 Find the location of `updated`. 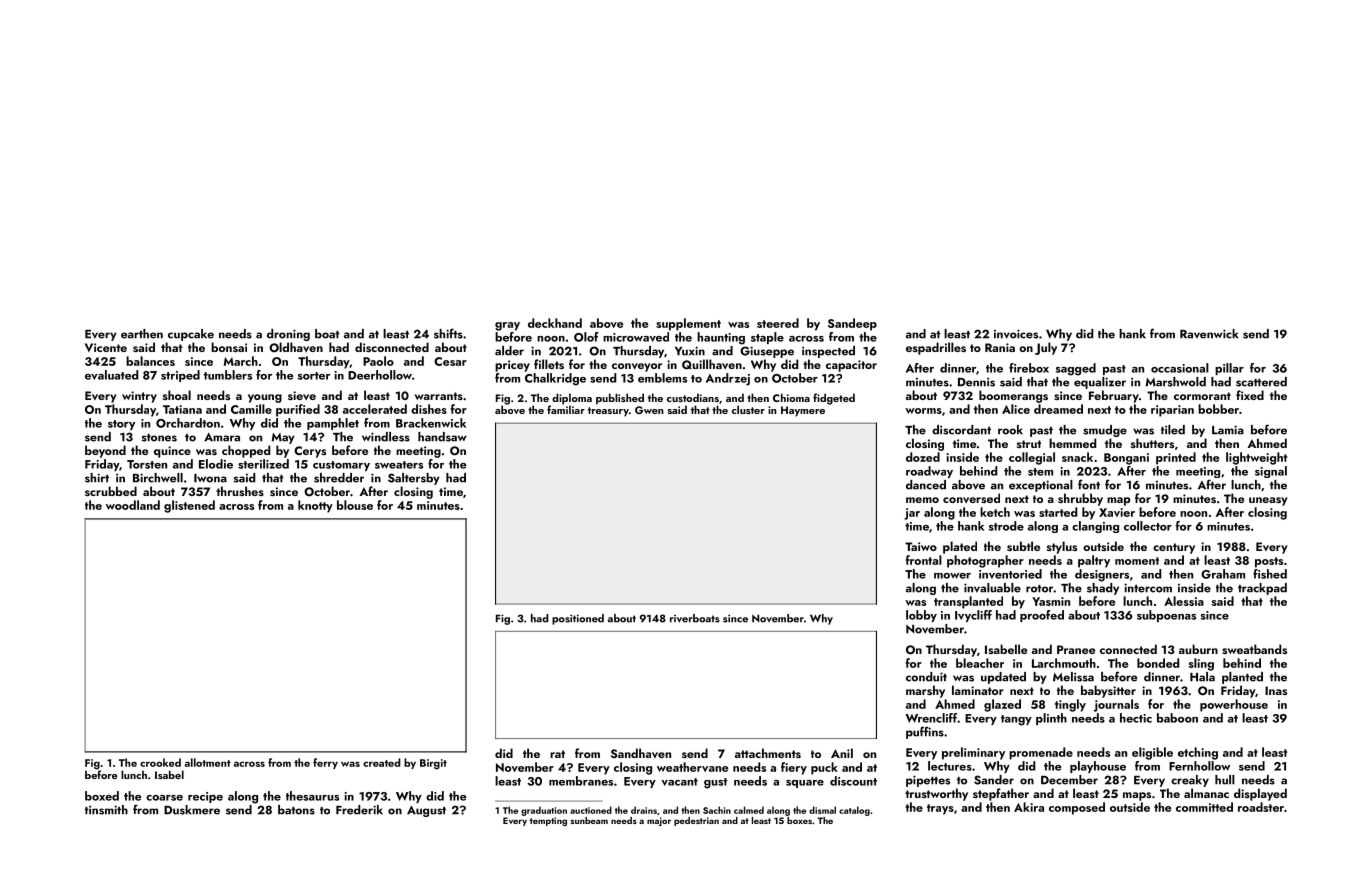

updated is located at coordinates (1003, 678).
